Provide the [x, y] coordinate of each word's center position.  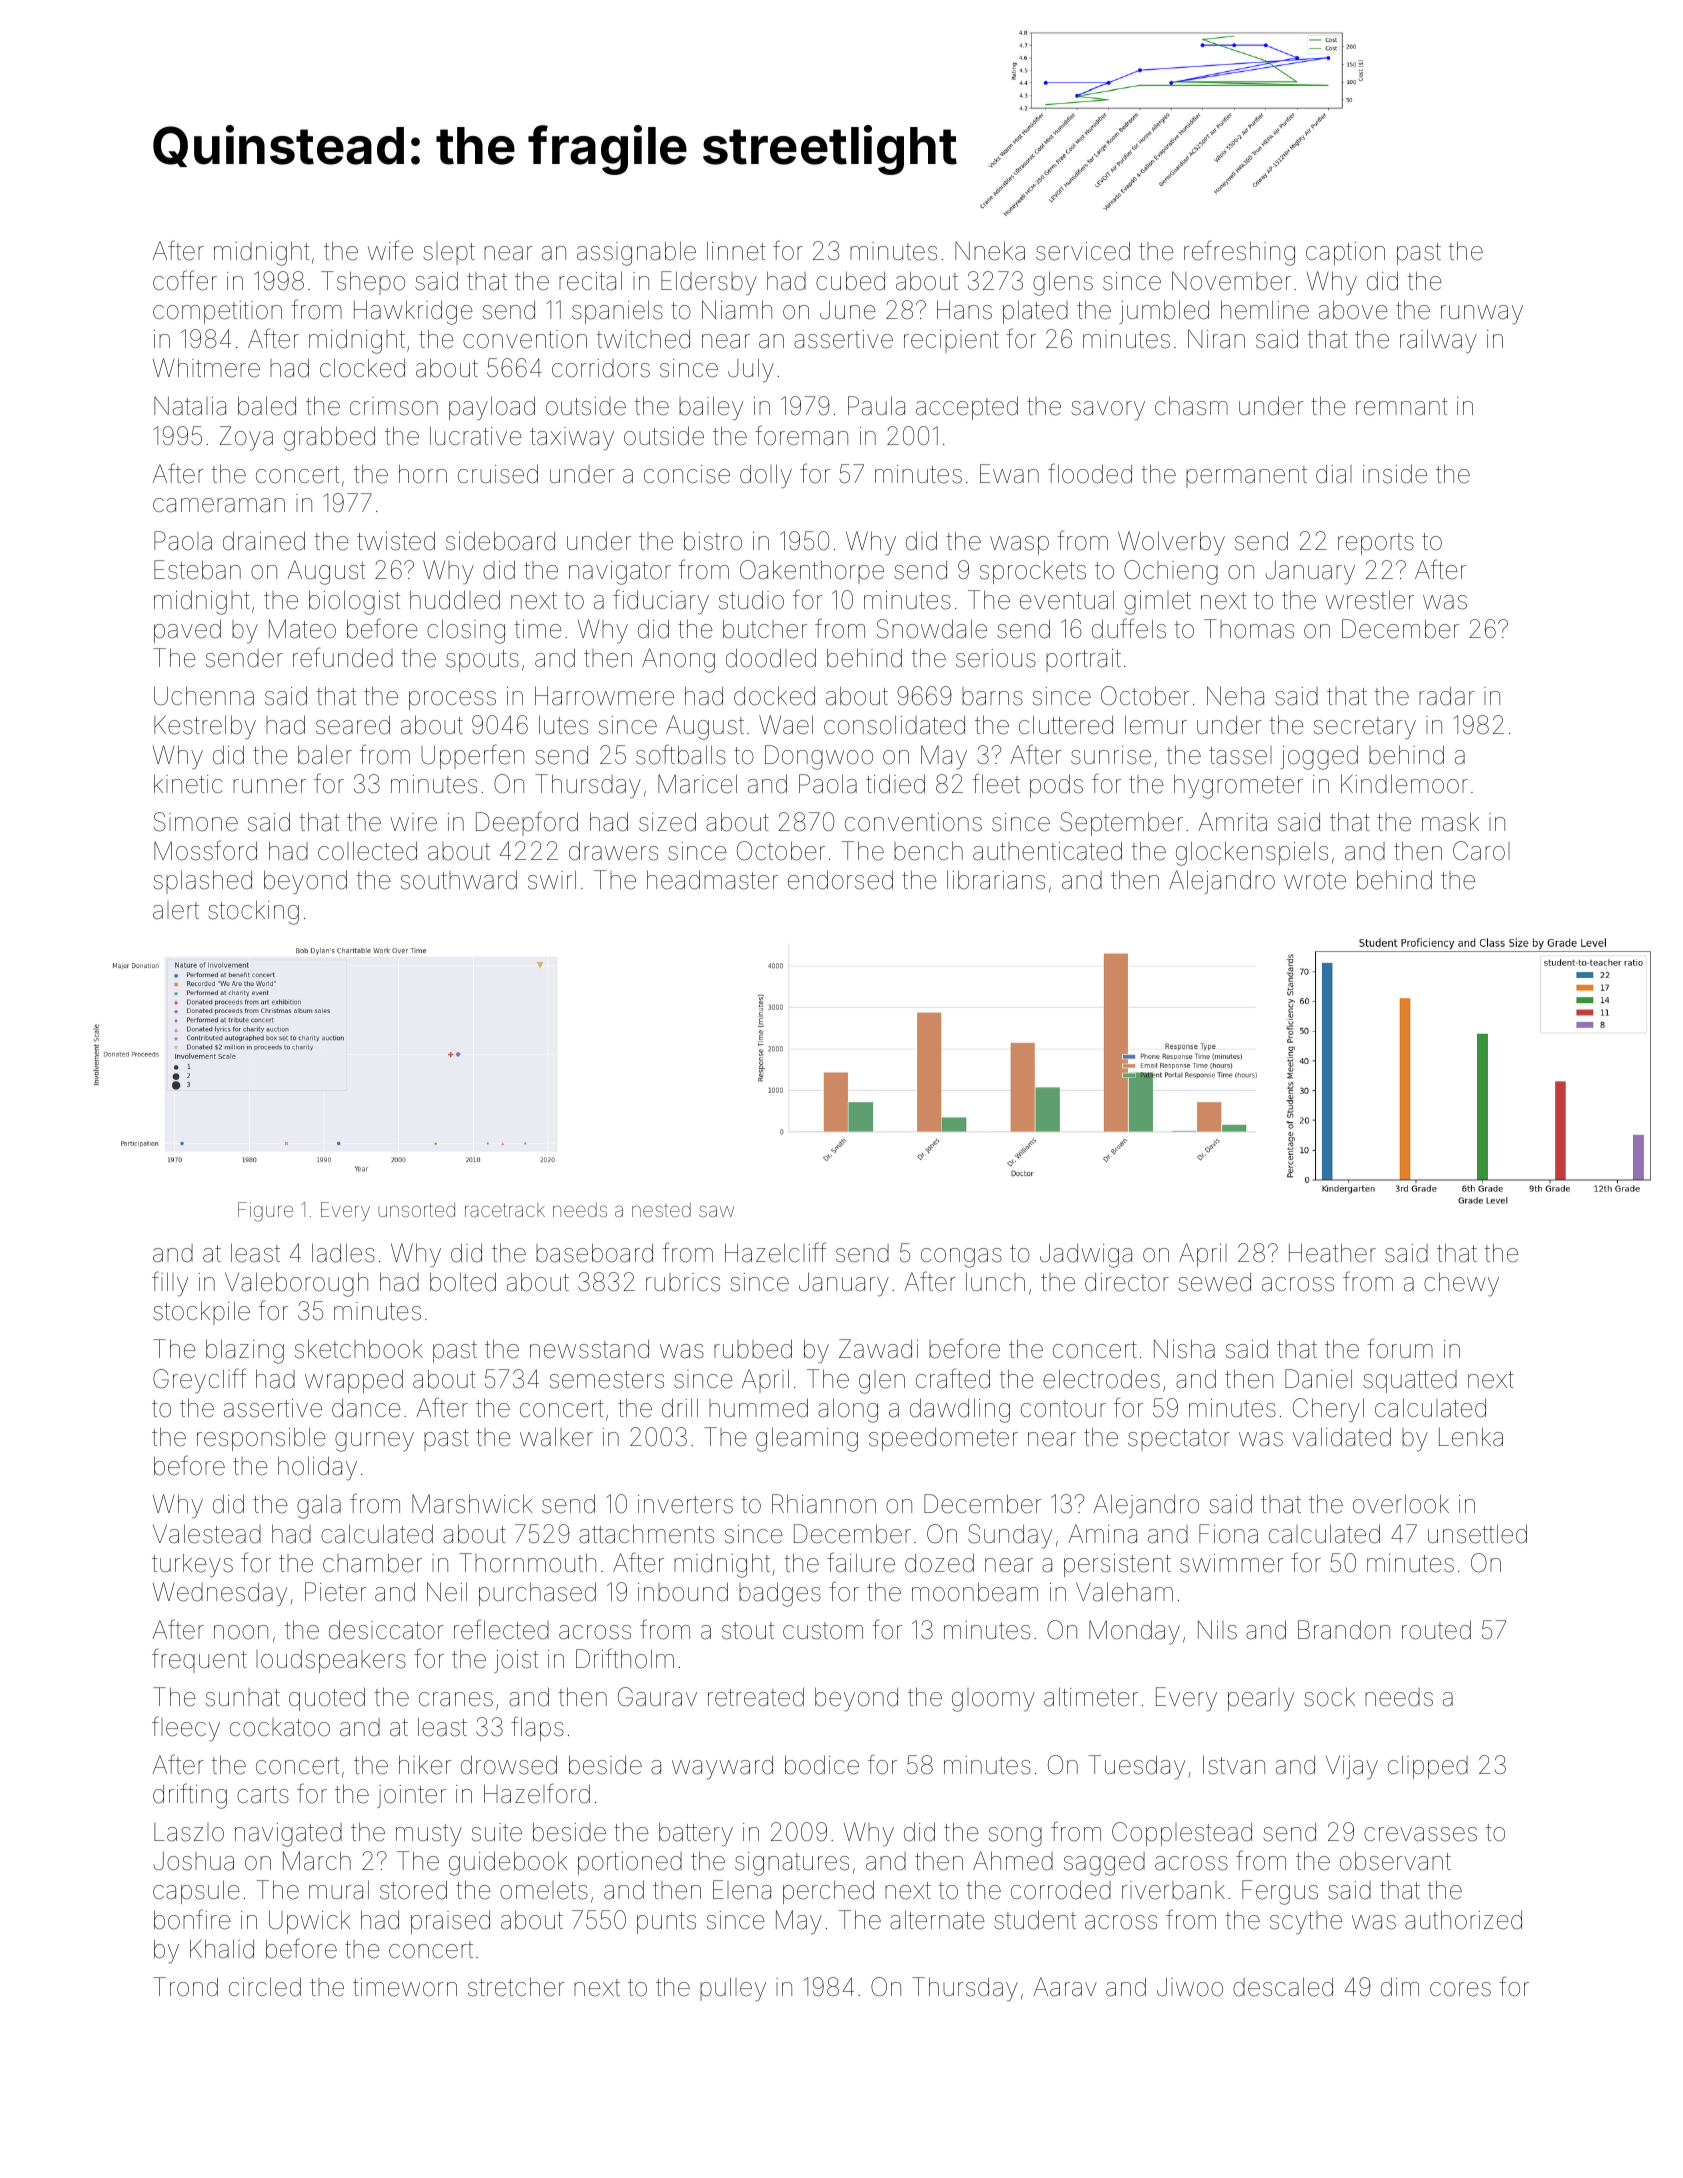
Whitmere [206, 368]
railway [1438, 341]
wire [414, 822]
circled [265, 1987]
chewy [1461, 1284]
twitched [643, 339]
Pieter [335, 1592]
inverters [685, 1504]
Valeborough [296, 1284]
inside [1395, 474]
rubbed [753, 1349]
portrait [1083, 660]
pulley [733, 1989]
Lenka [1471, 1437]
